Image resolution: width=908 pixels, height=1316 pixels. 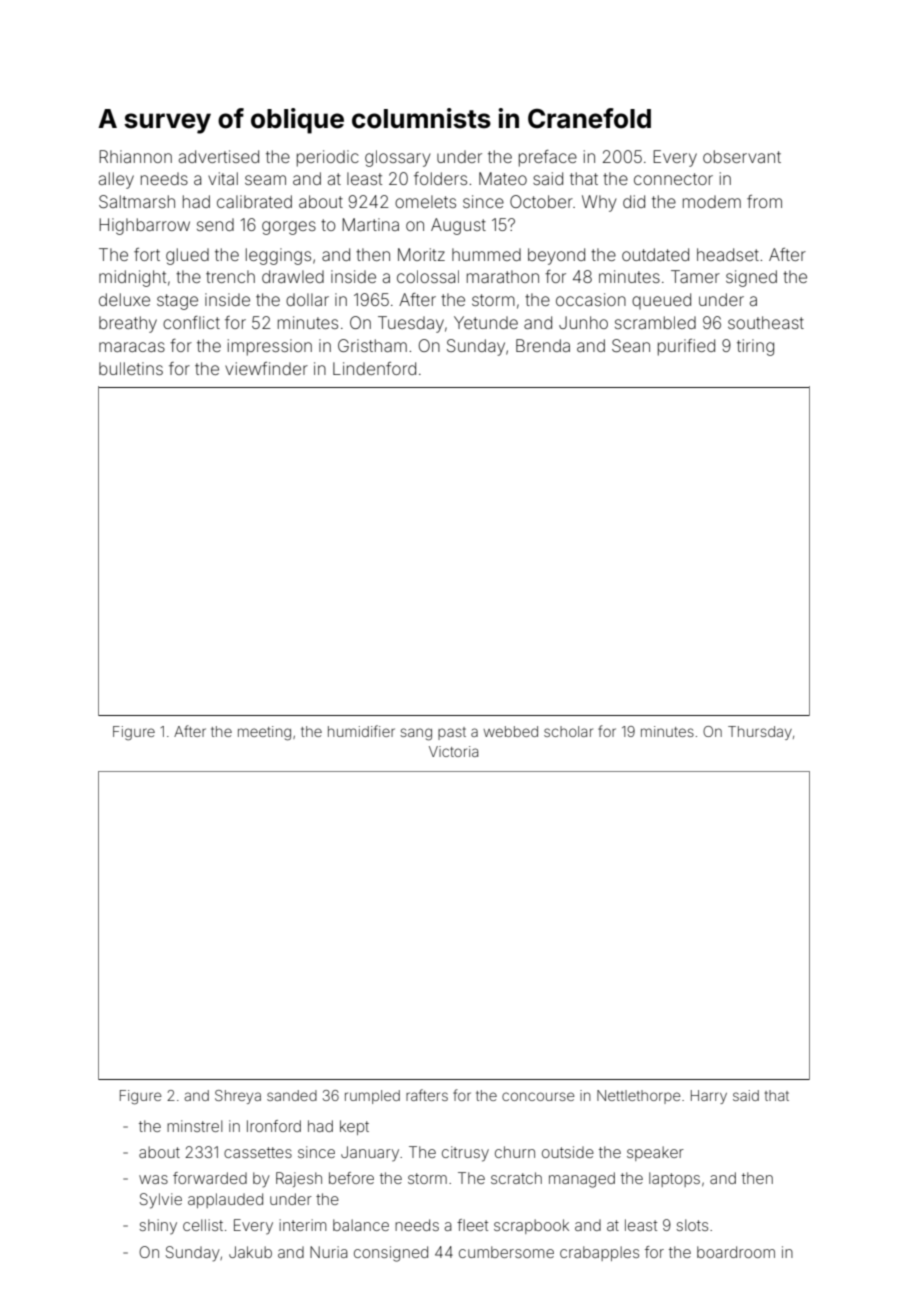 What do you see at coordinates (673, 179) in the document?
I see `connector` at bounding box center [673, 179].
